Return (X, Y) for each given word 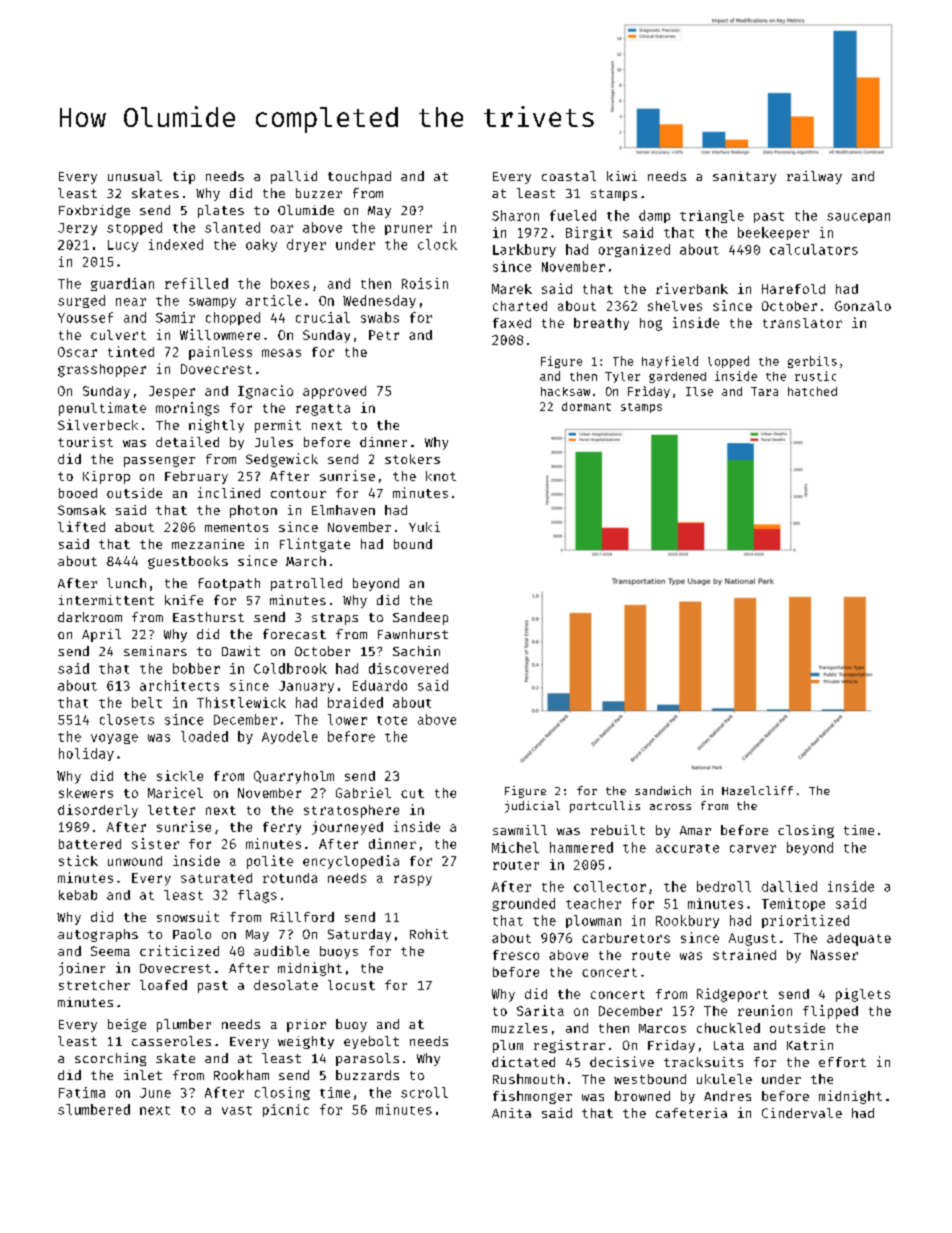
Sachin (416, 651)
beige (127, 1025)
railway (814, 177)
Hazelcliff (757, 790)
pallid (294, 177)
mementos (236, 527)
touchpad (359, 177)
